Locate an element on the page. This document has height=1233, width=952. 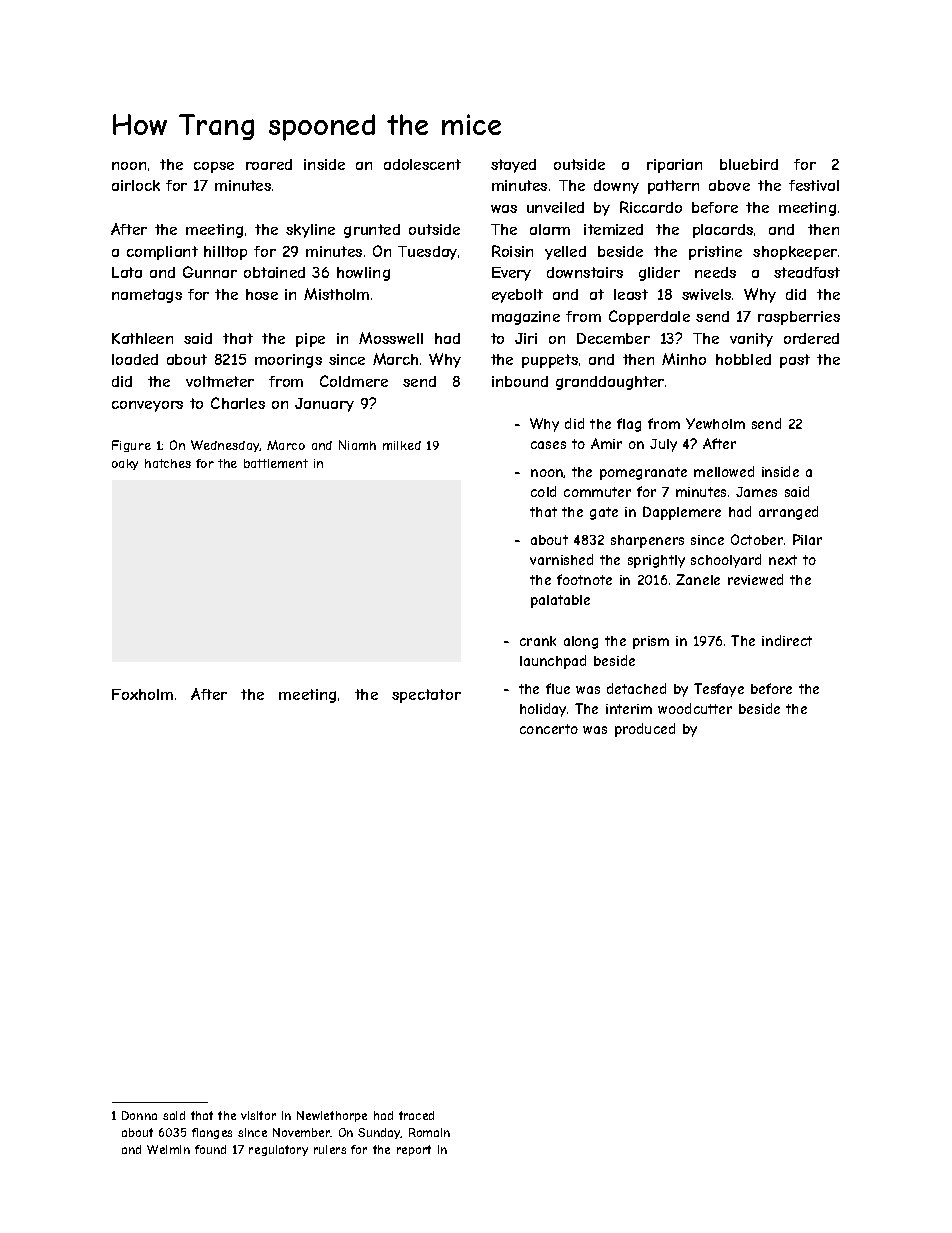
found is located at coordinates (210, 1149).
